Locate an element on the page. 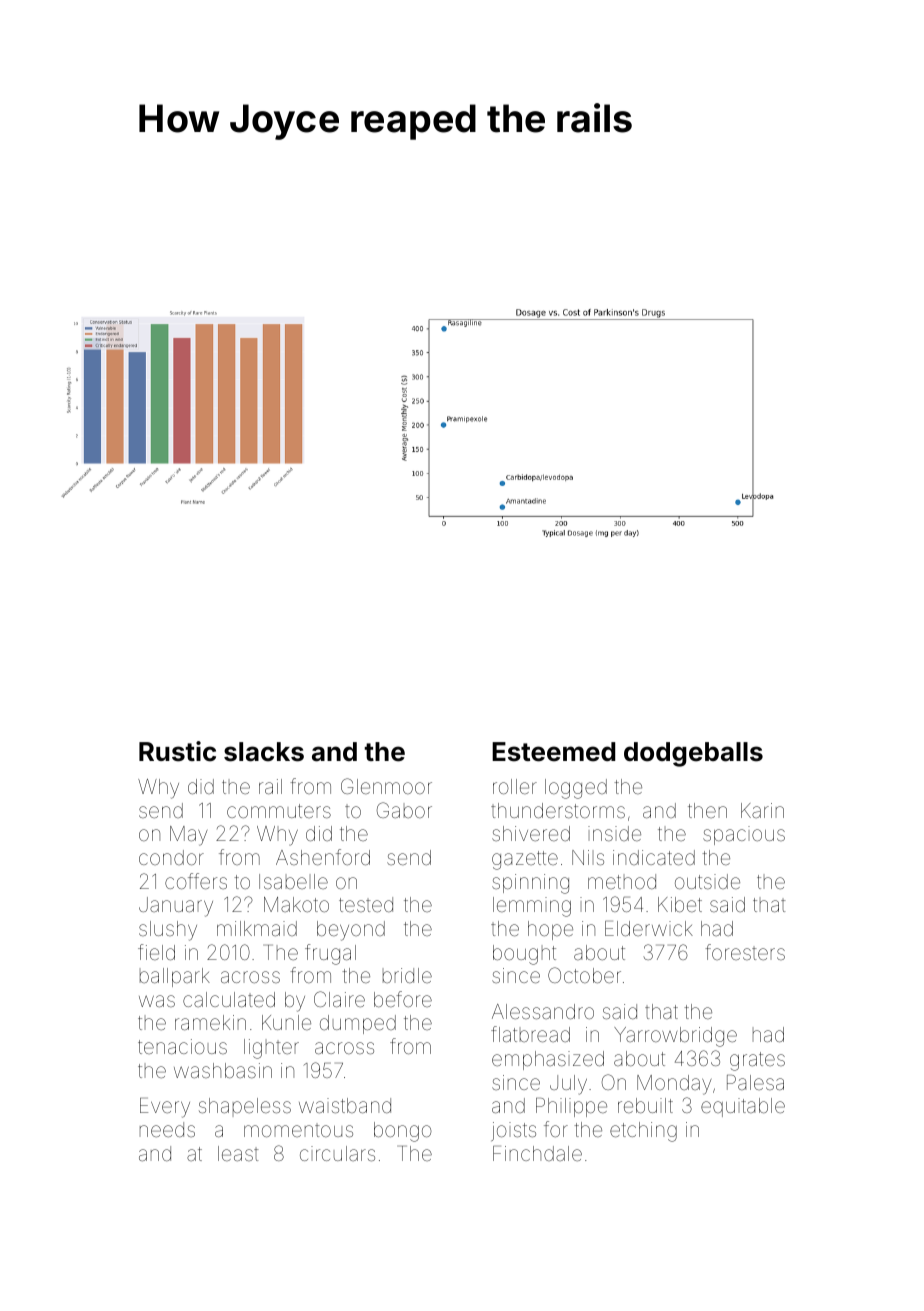 The image size is (924, 1311). Palesa is located at coordinates (755, 1082).
